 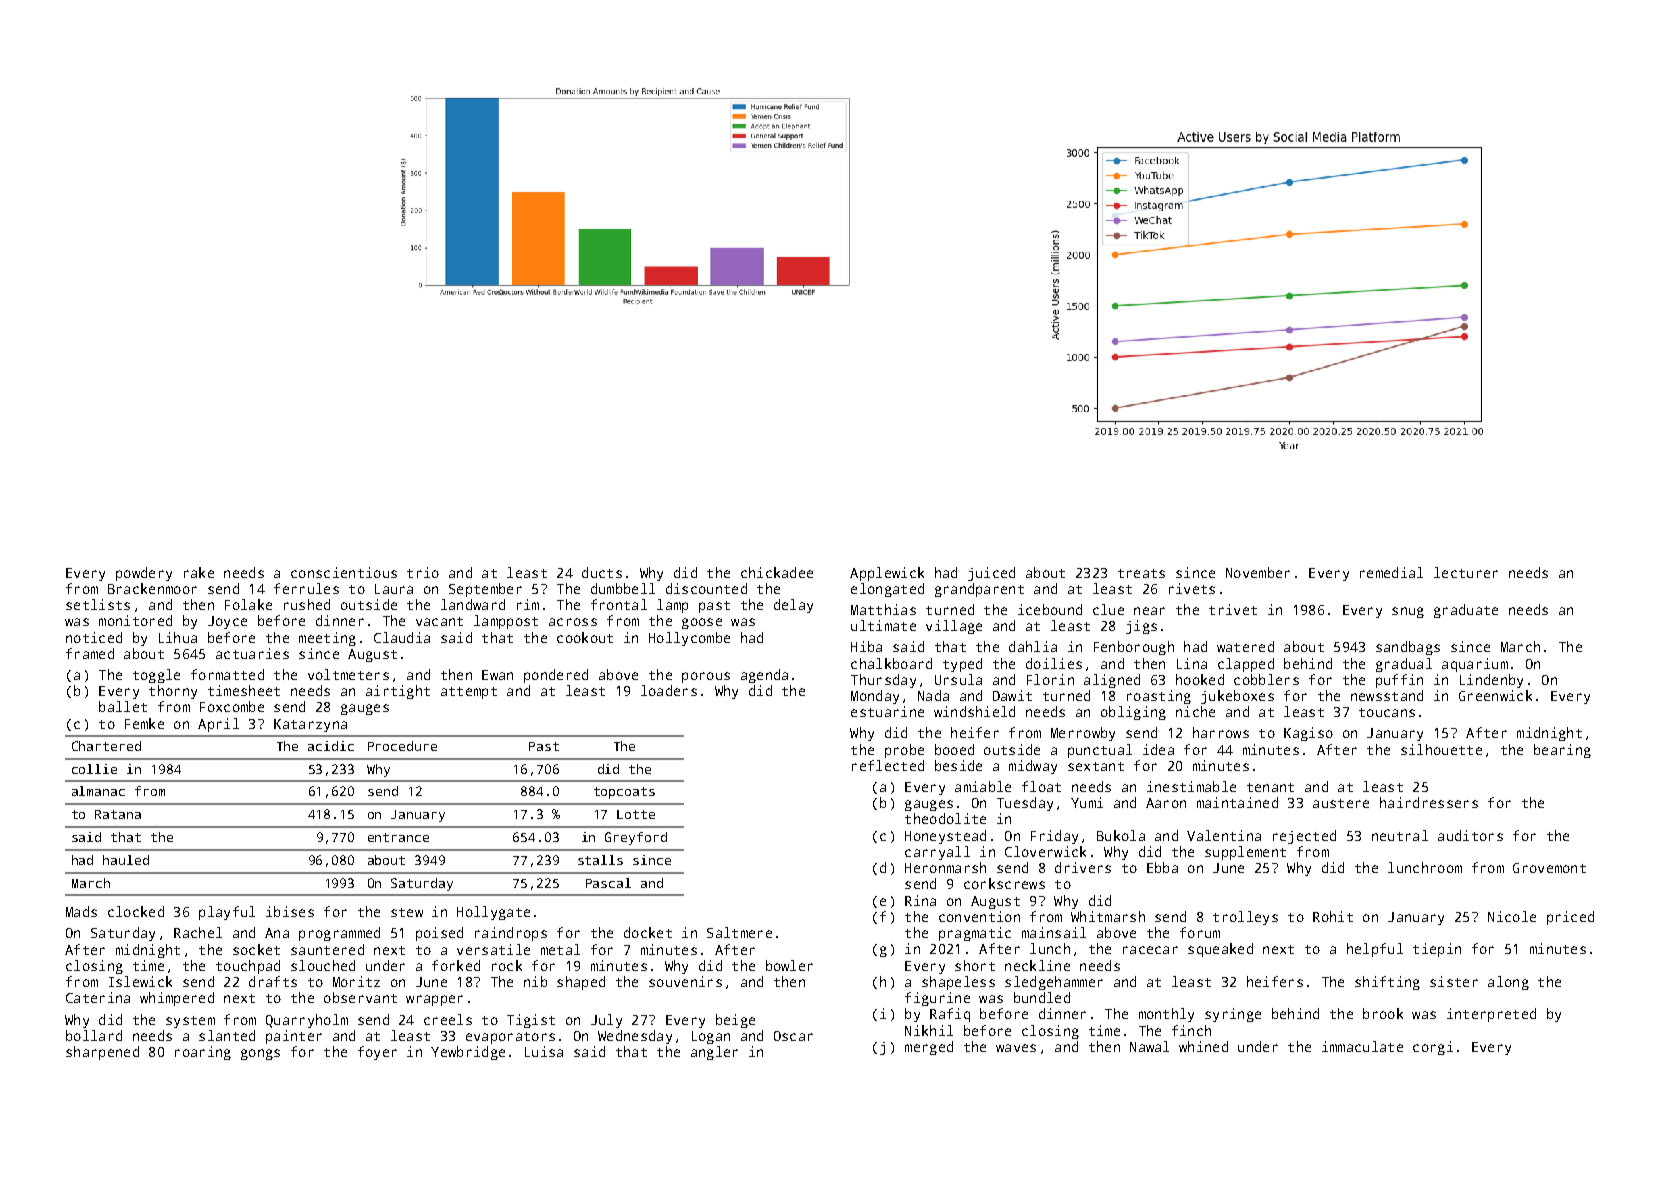 What do you see at coordinates (602, 572) in the screenshot?
I see `ducts` at bounding box center [602, 572].
